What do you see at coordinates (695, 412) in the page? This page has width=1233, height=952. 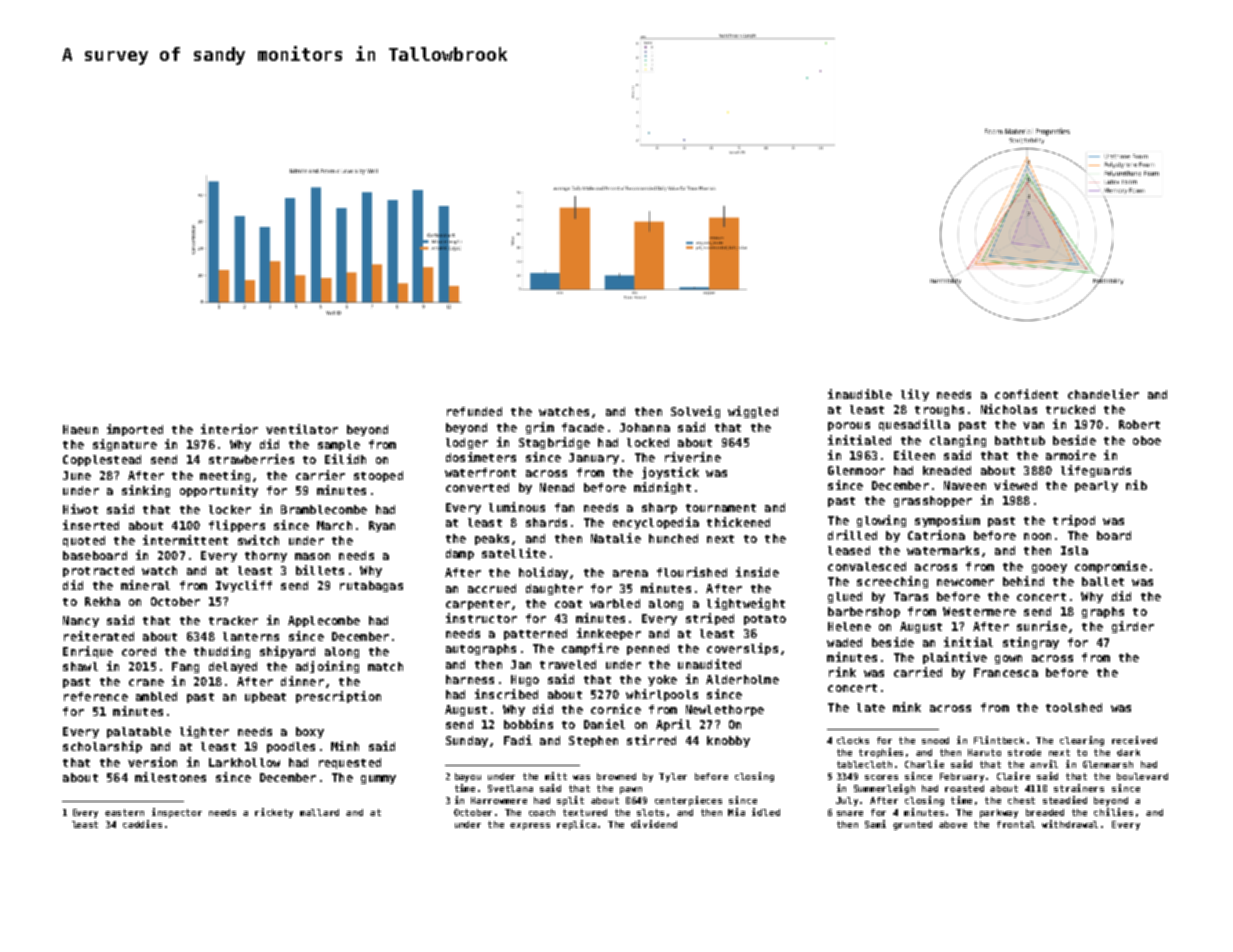 I see `Solveig` at bounding box center [695, 412].
